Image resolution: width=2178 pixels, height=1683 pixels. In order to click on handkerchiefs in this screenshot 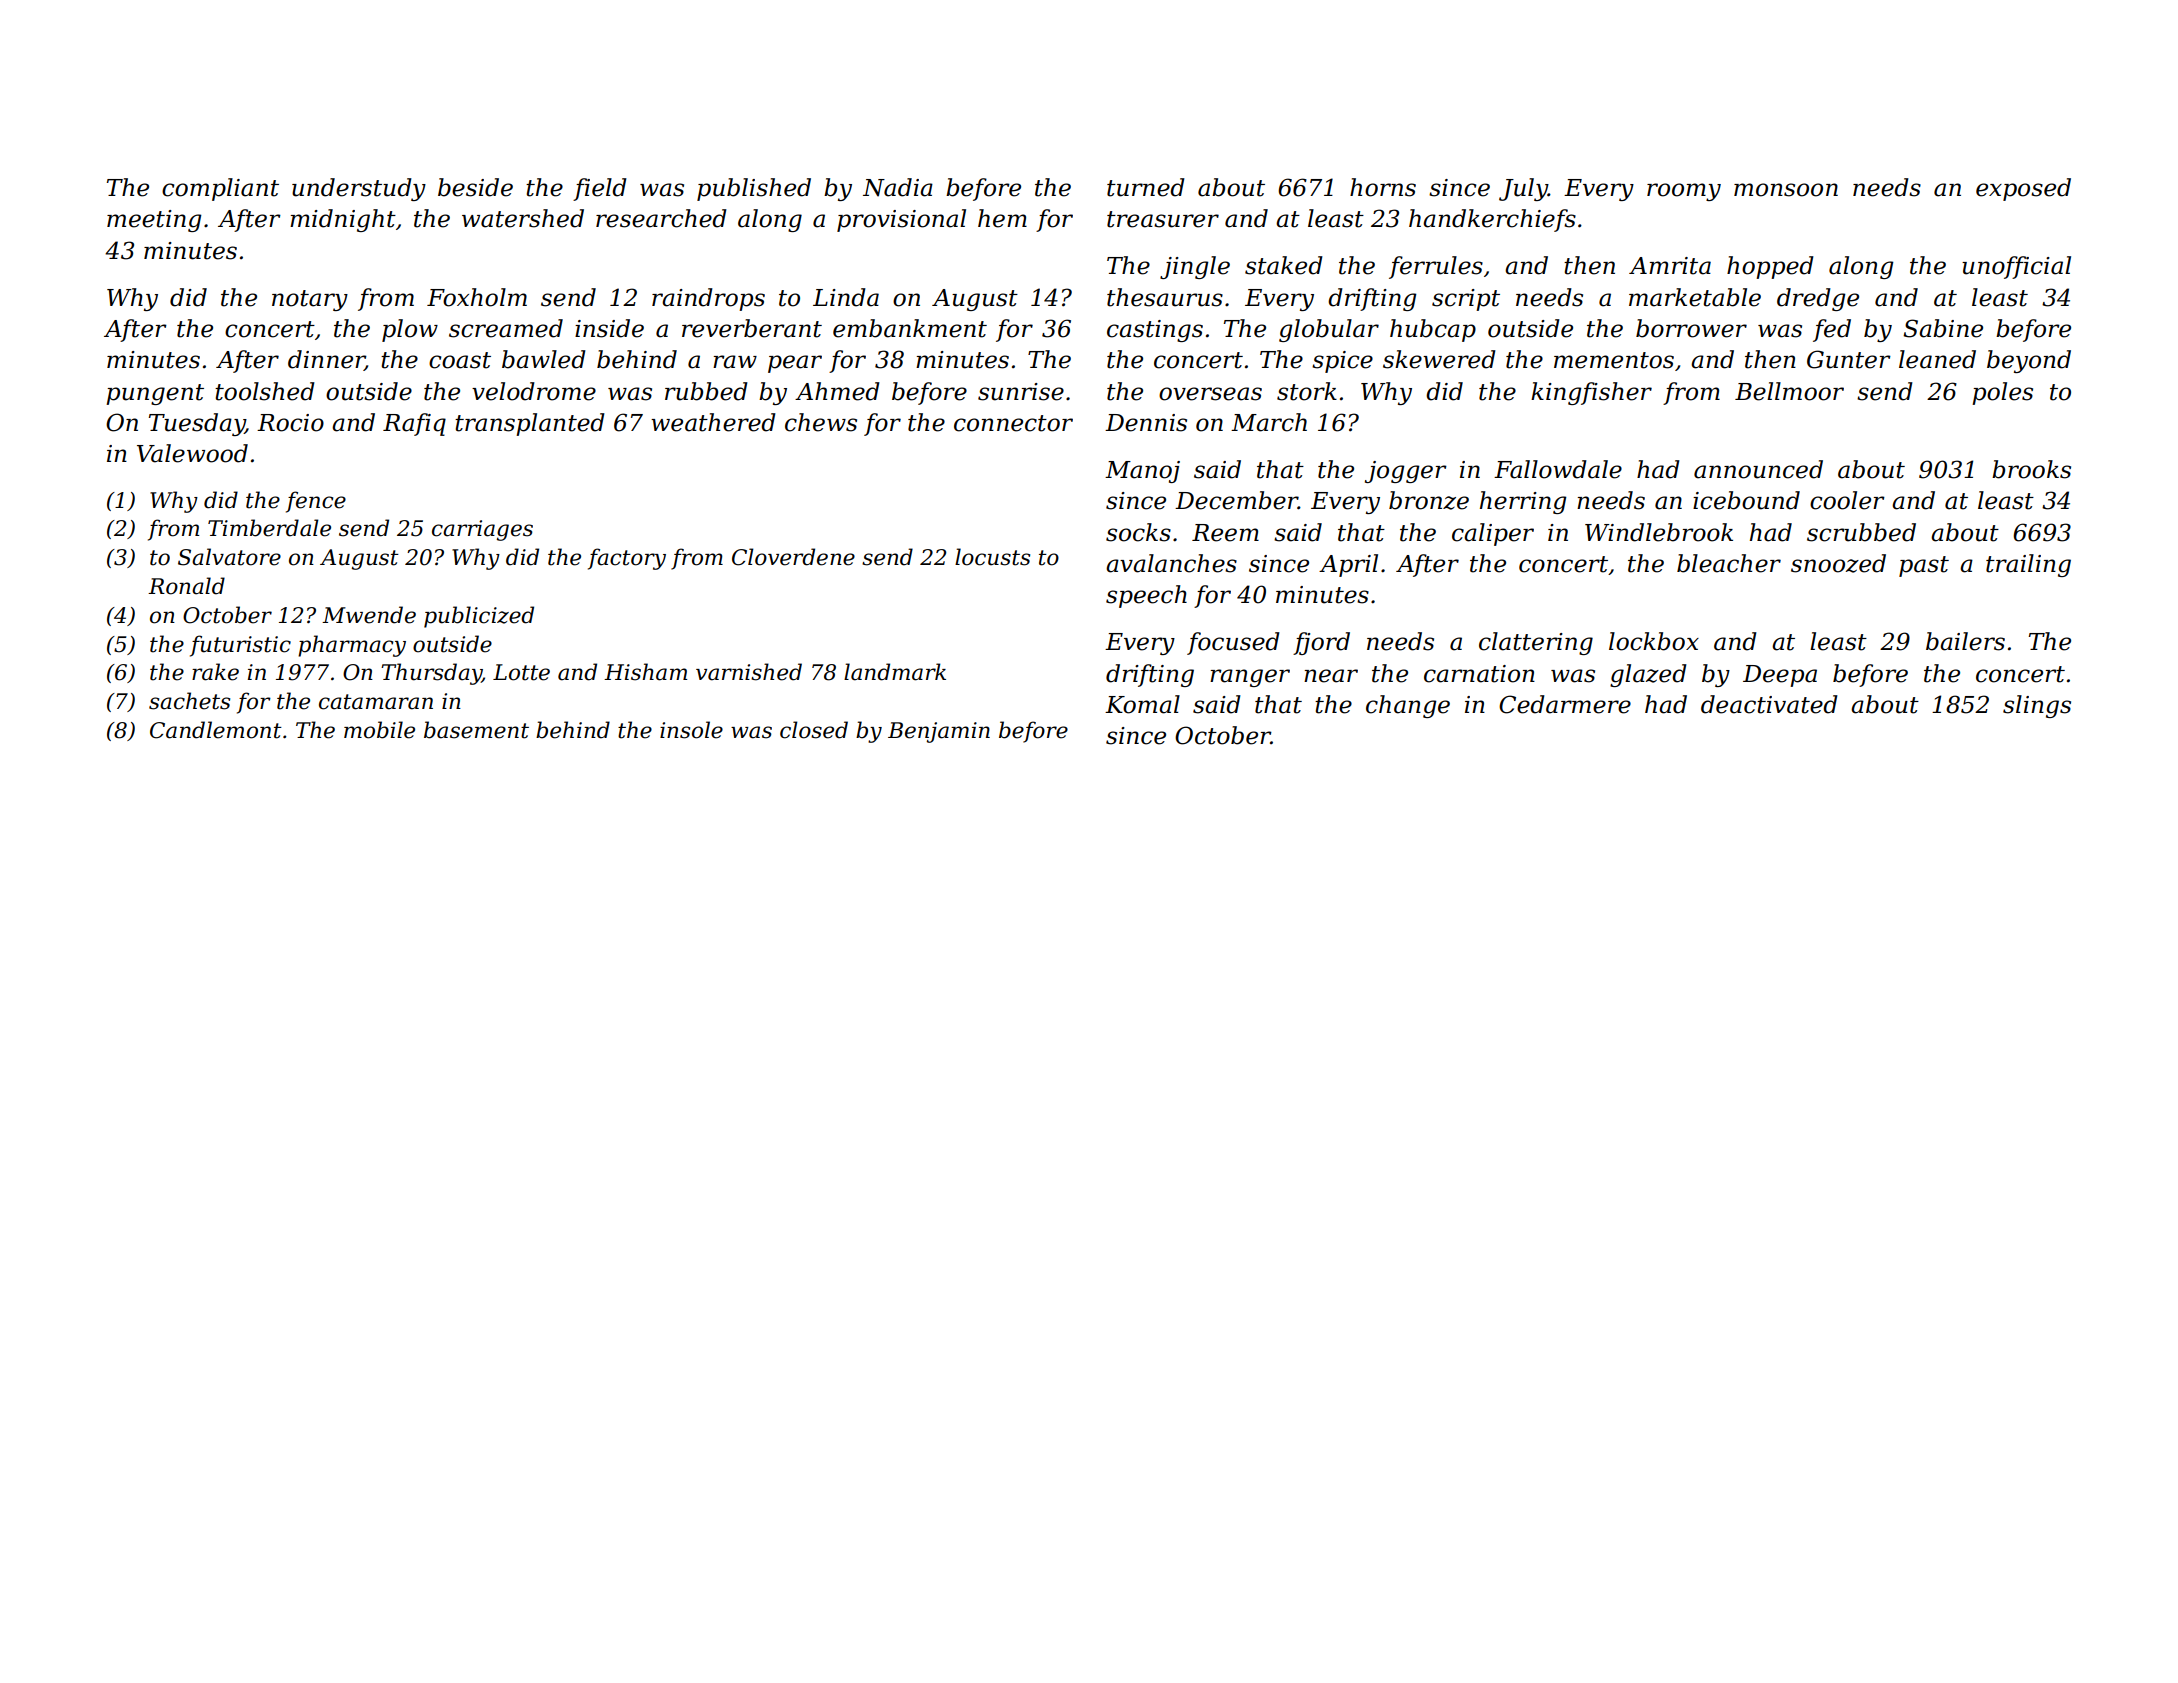, I will do `click(1492, 220)`.
